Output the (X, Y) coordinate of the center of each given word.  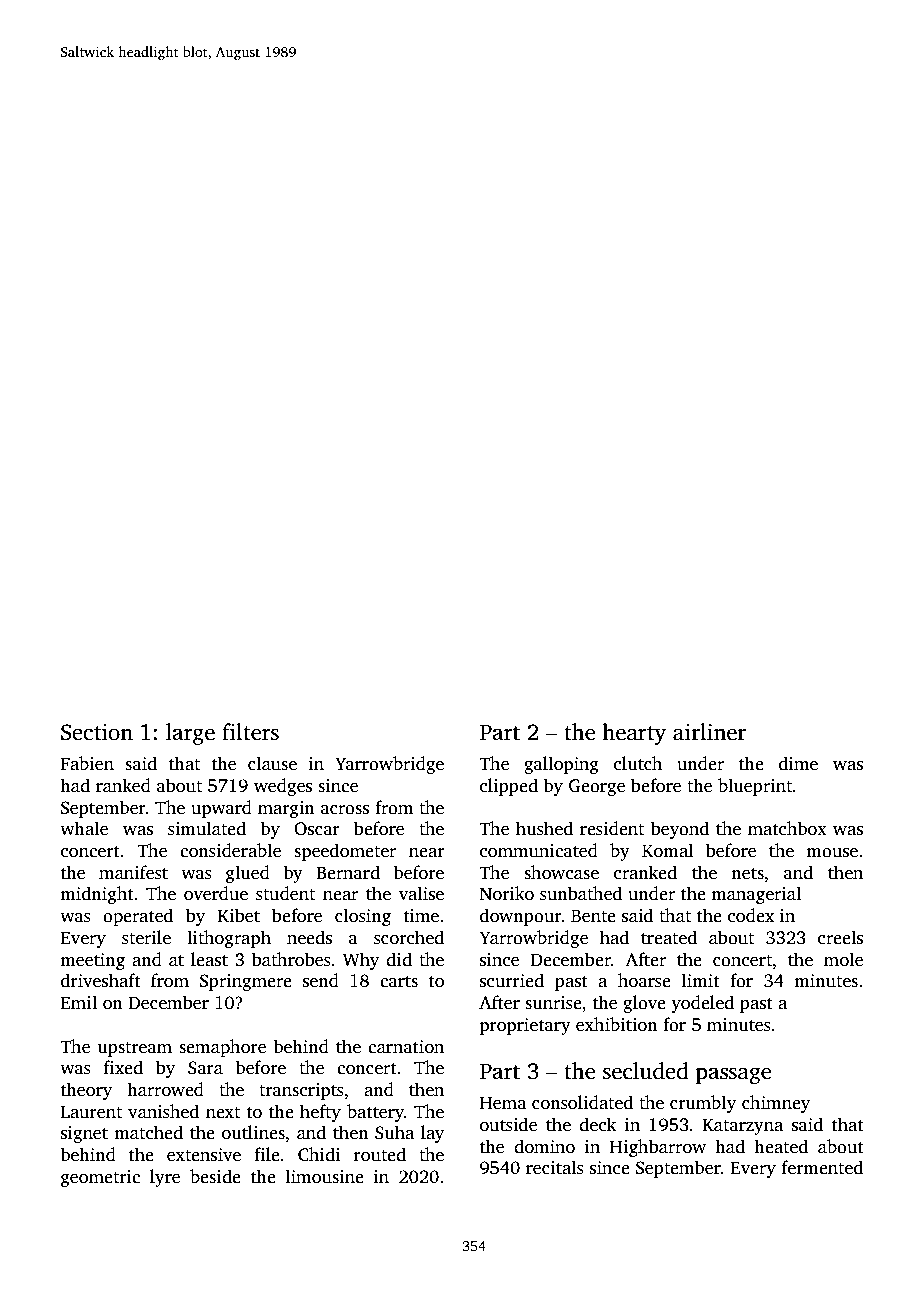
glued (248, 874)
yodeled (702, 1004)
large (190, 734)
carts (399, 982)
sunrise (553, 1003)
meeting (92, 961)
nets (747, 874)
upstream (135, 1049)
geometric (100, 1178)
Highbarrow (658, 1148)
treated (669, 937)
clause (272, 763)
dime (798, 763)
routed (380, 1154)
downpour (520, 917)
